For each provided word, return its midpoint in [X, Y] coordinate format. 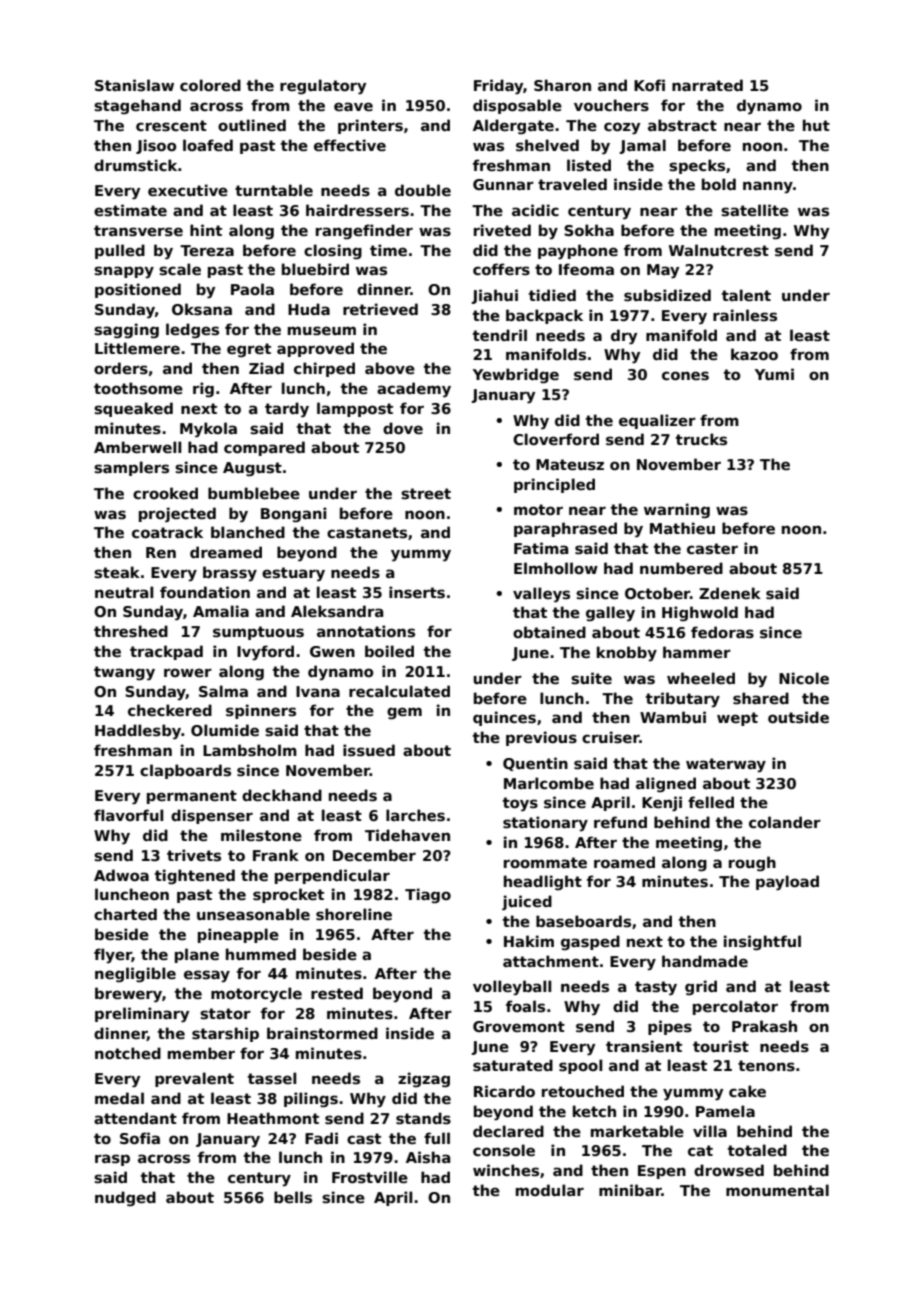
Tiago [428, 895]
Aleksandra [337, 611]
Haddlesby [138, 732]
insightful [762, 942]
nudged [125, 1198]
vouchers [611, 105]
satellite [755, 210]
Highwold [700, 613]
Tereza [207, 250]
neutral [124, 592]
